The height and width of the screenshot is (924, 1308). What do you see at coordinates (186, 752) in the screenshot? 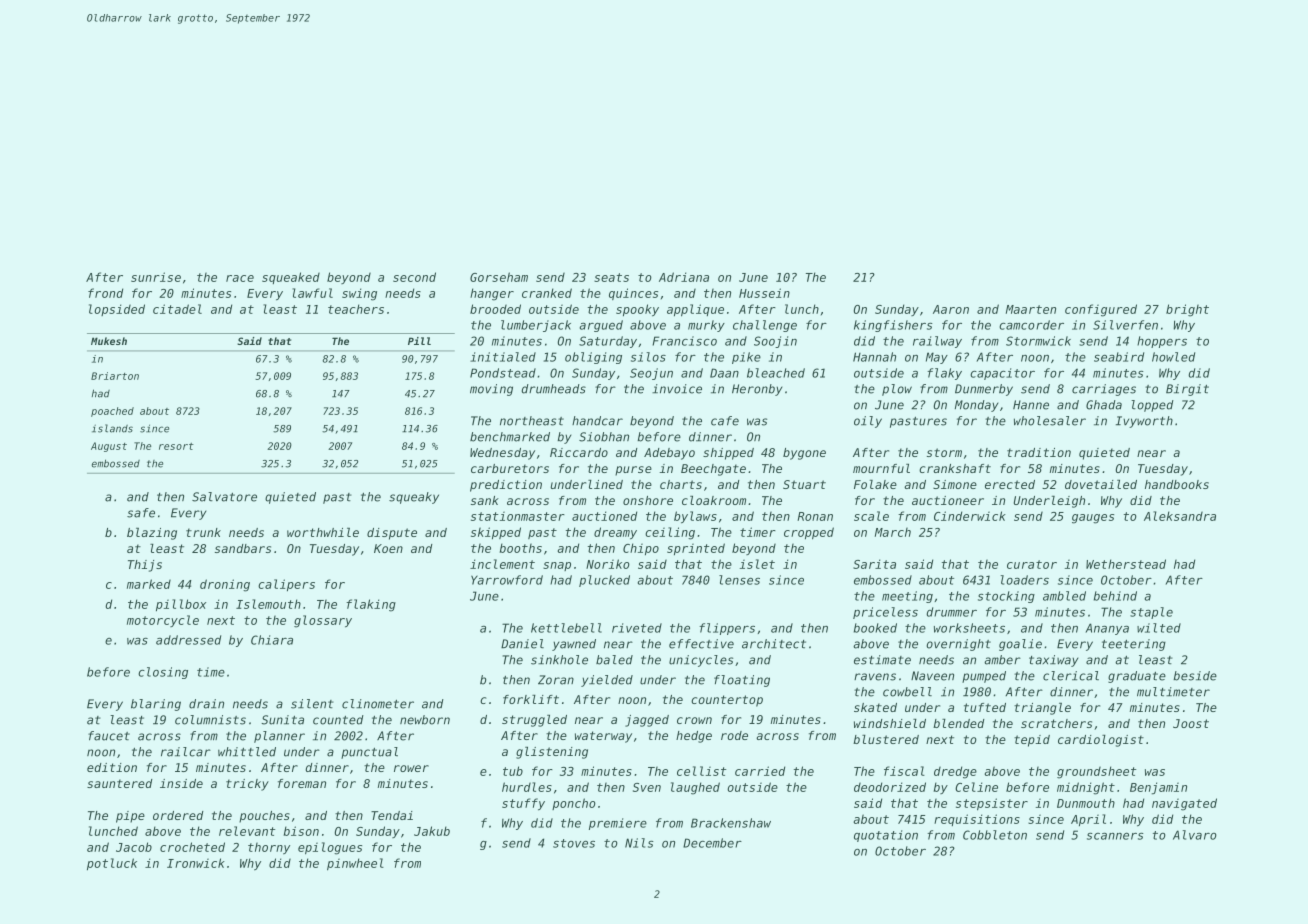
I see `railcar` at bounding box center [186, 752].
